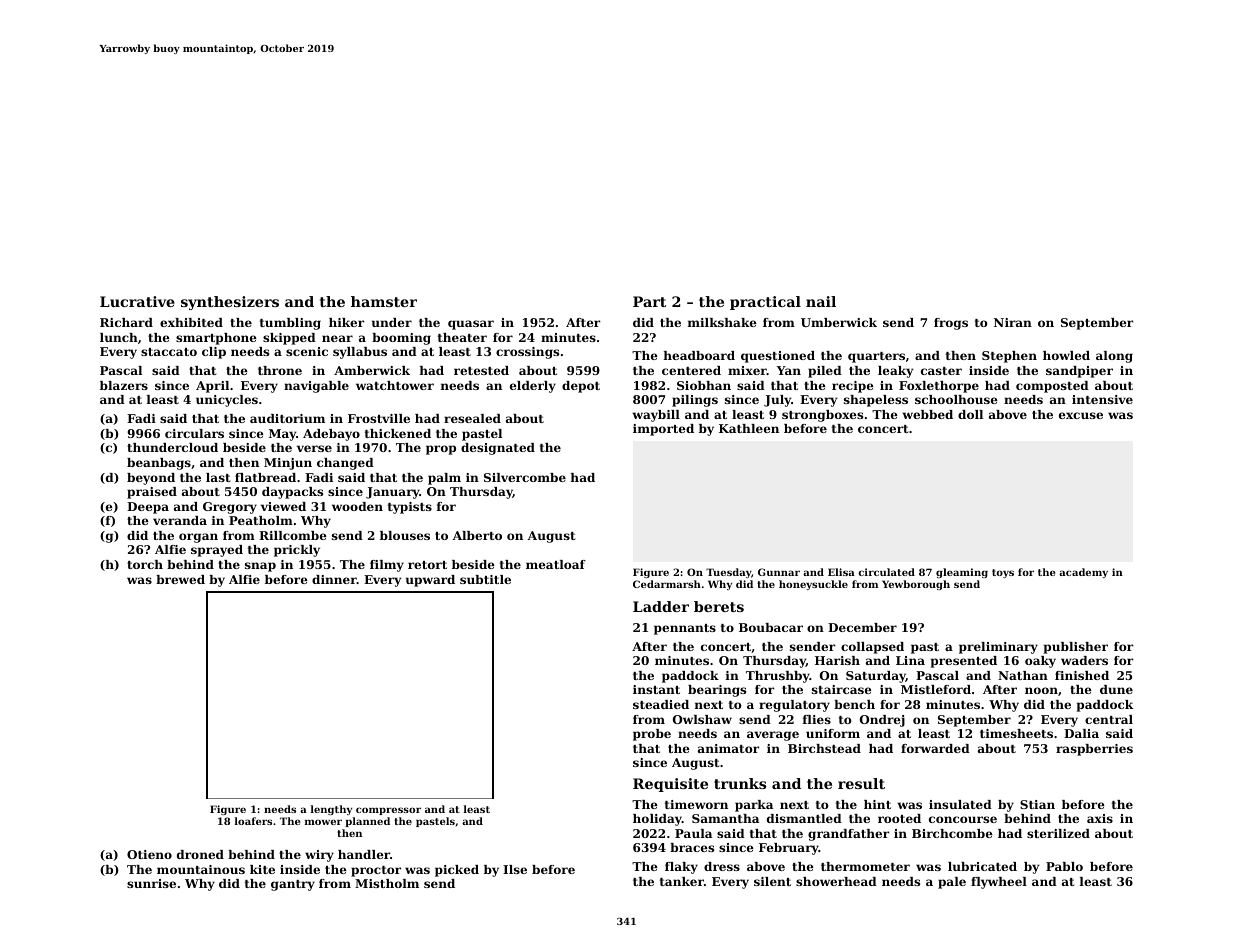 Image resolution: width=1233 pixels, height=952 pixels. I want to click on beyond, so click(151, 479).
